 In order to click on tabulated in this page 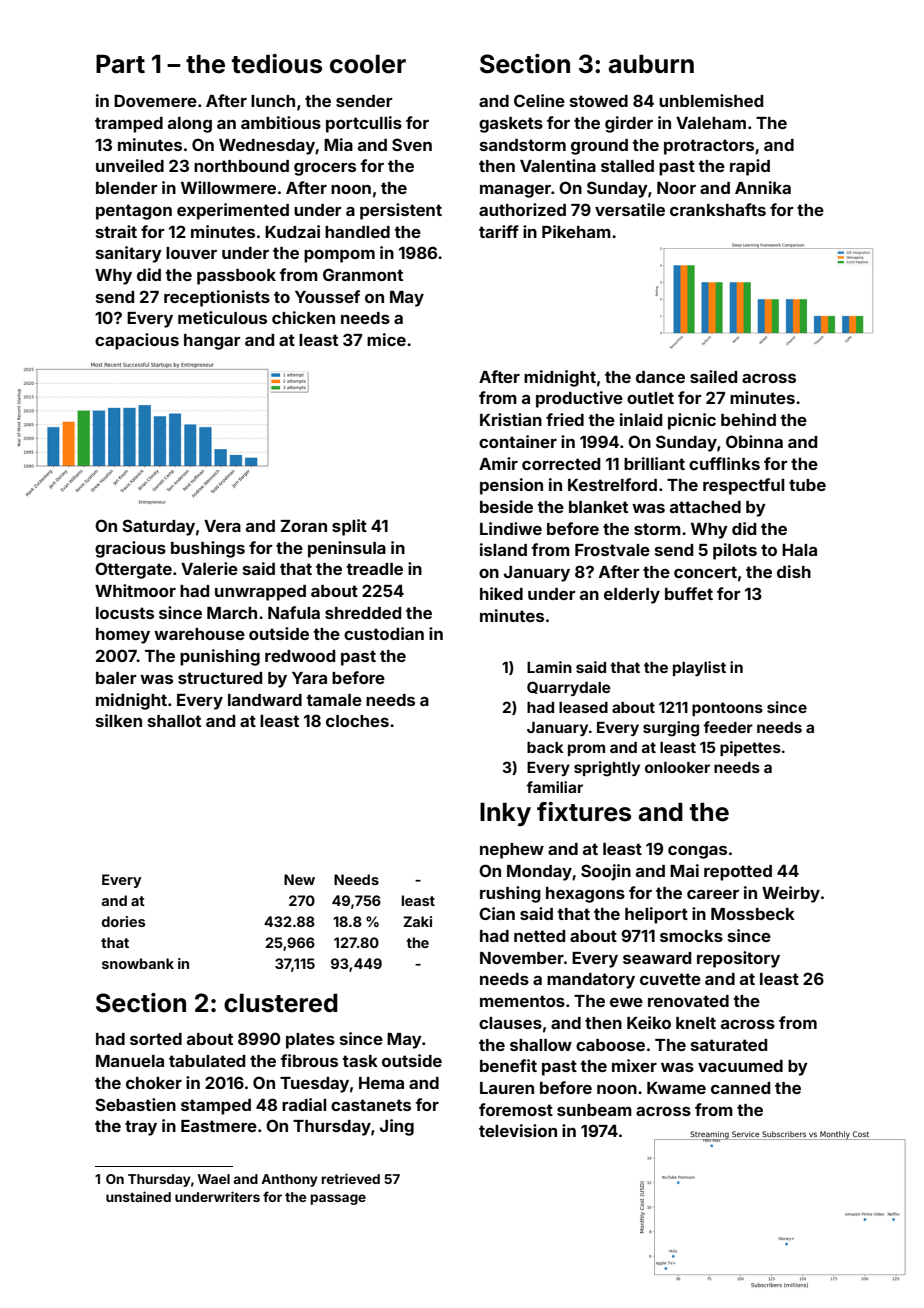, I will do `click(207, 1061)`.
